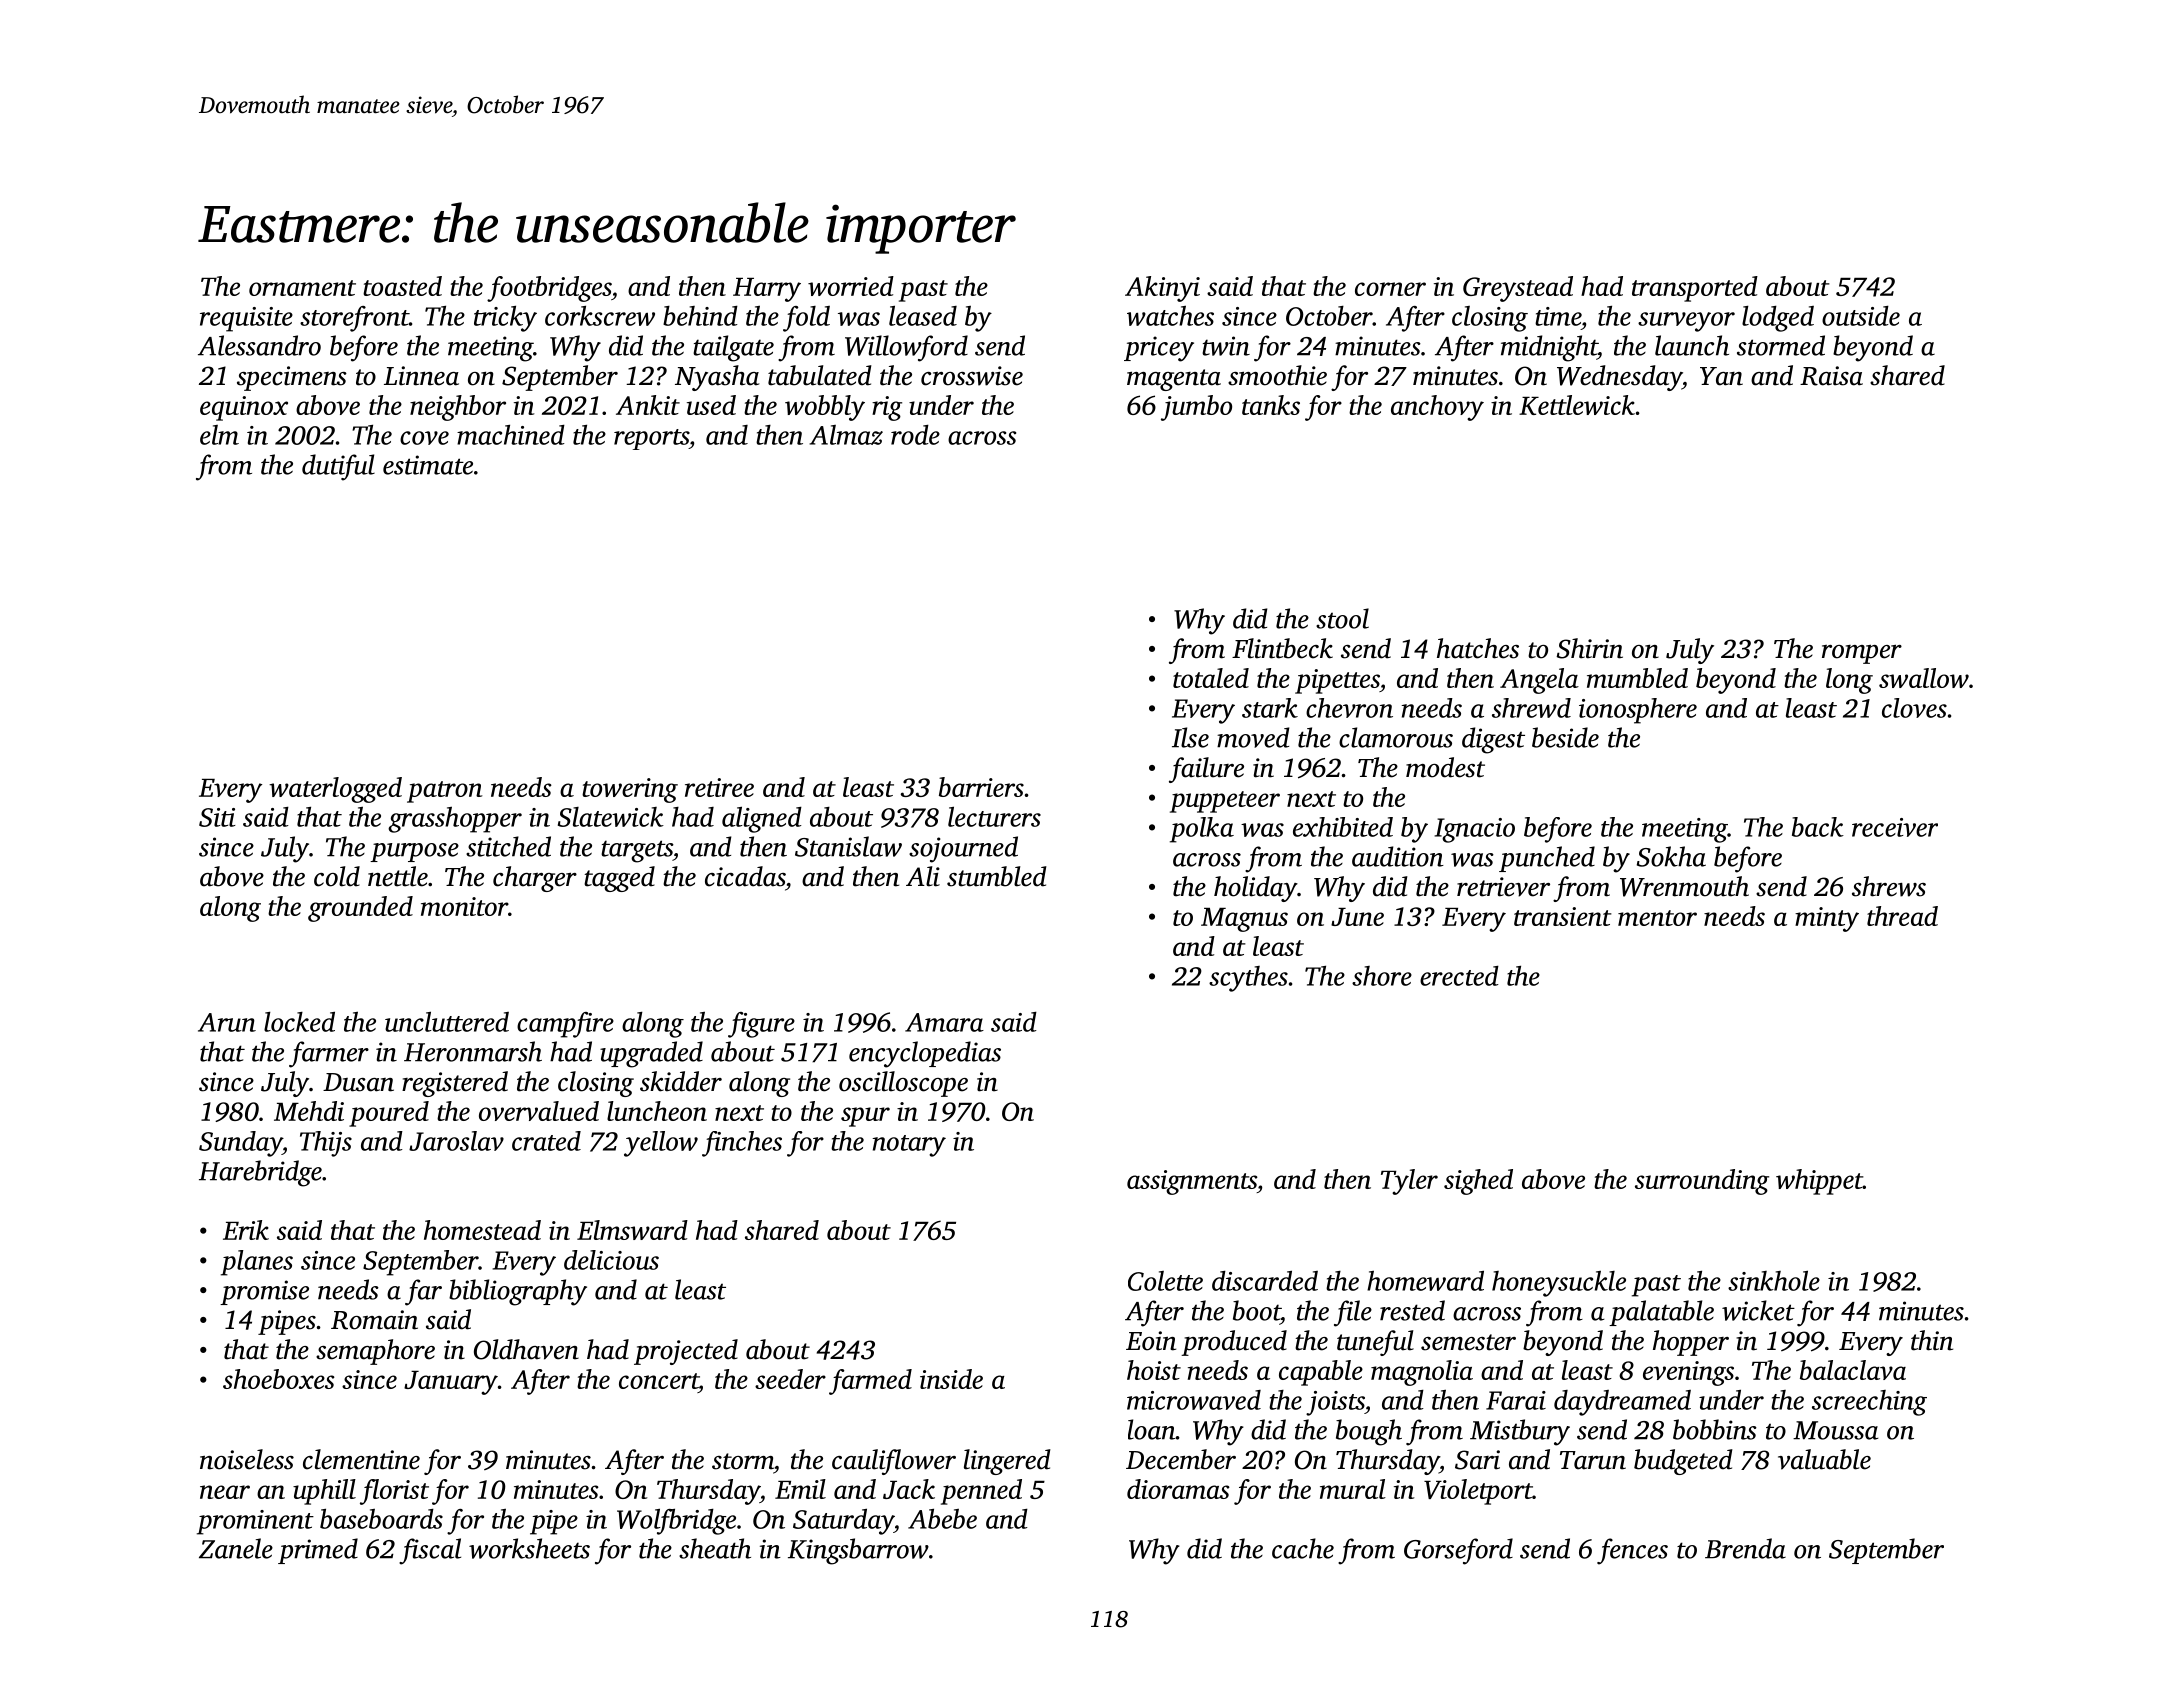 This image has width=2178, height=1683. What do you see at coordinates (1862, 654) in the image?
I see `romper` at bounding box center [1862, 654].
